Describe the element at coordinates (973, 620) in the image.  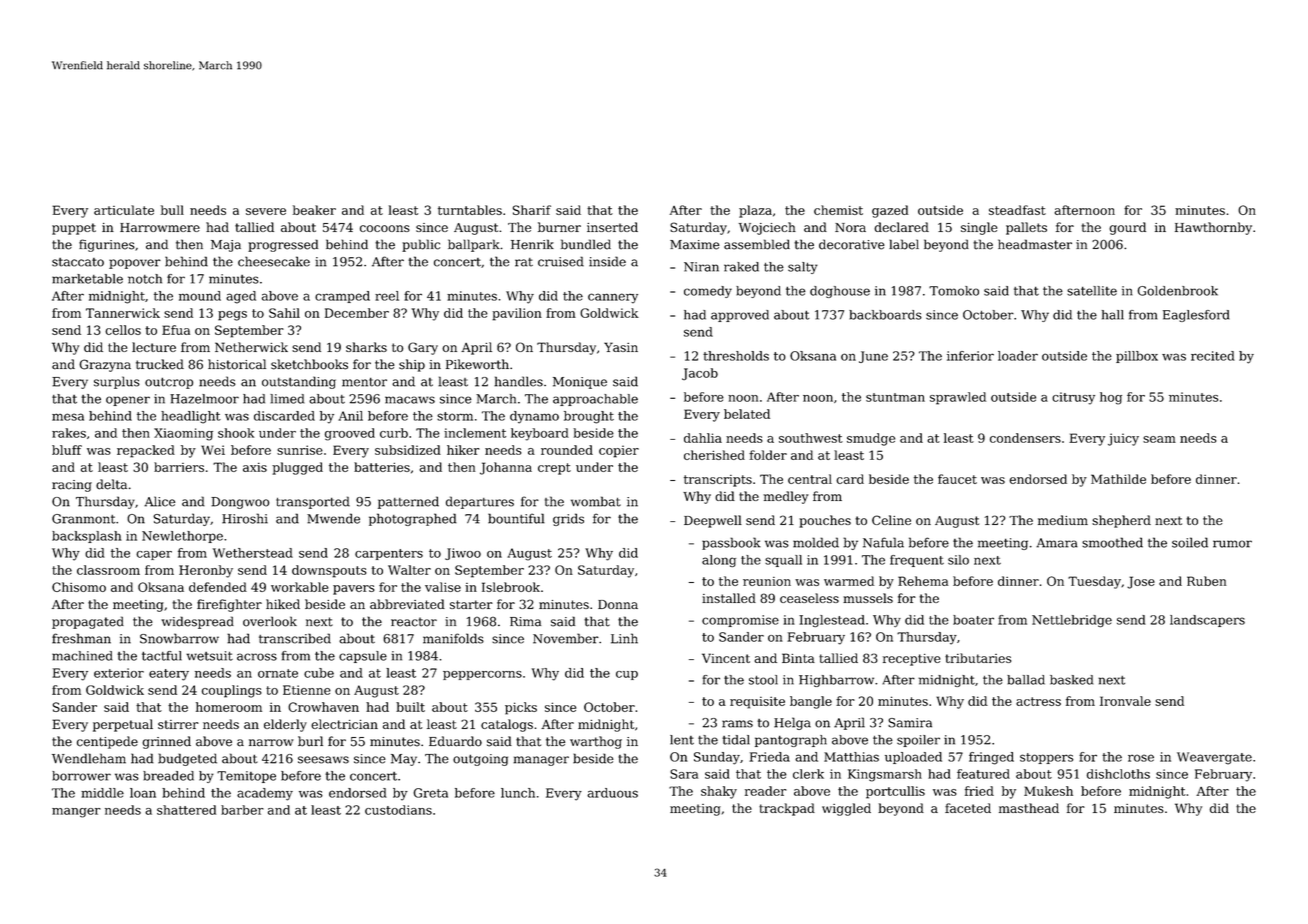
I see `boater` at that location.
